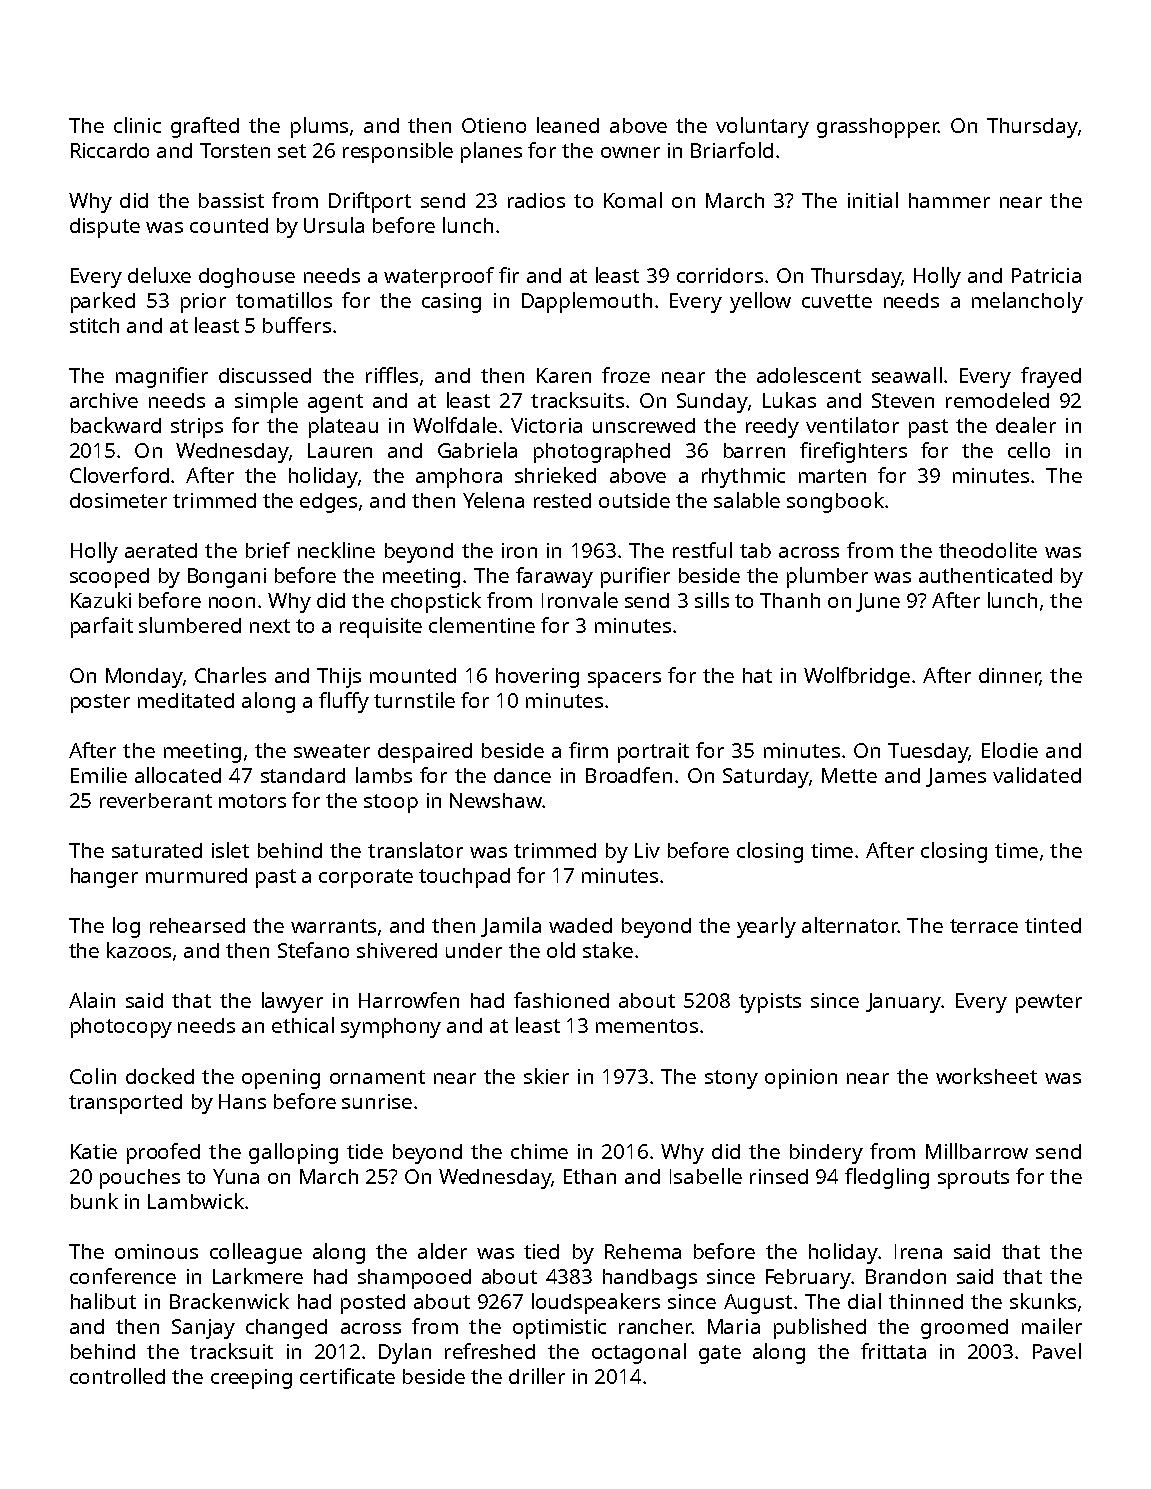 Image resolution: width=1151 pixels, height=1489 pixels. I want to click on cello, so click(1029, 450).
